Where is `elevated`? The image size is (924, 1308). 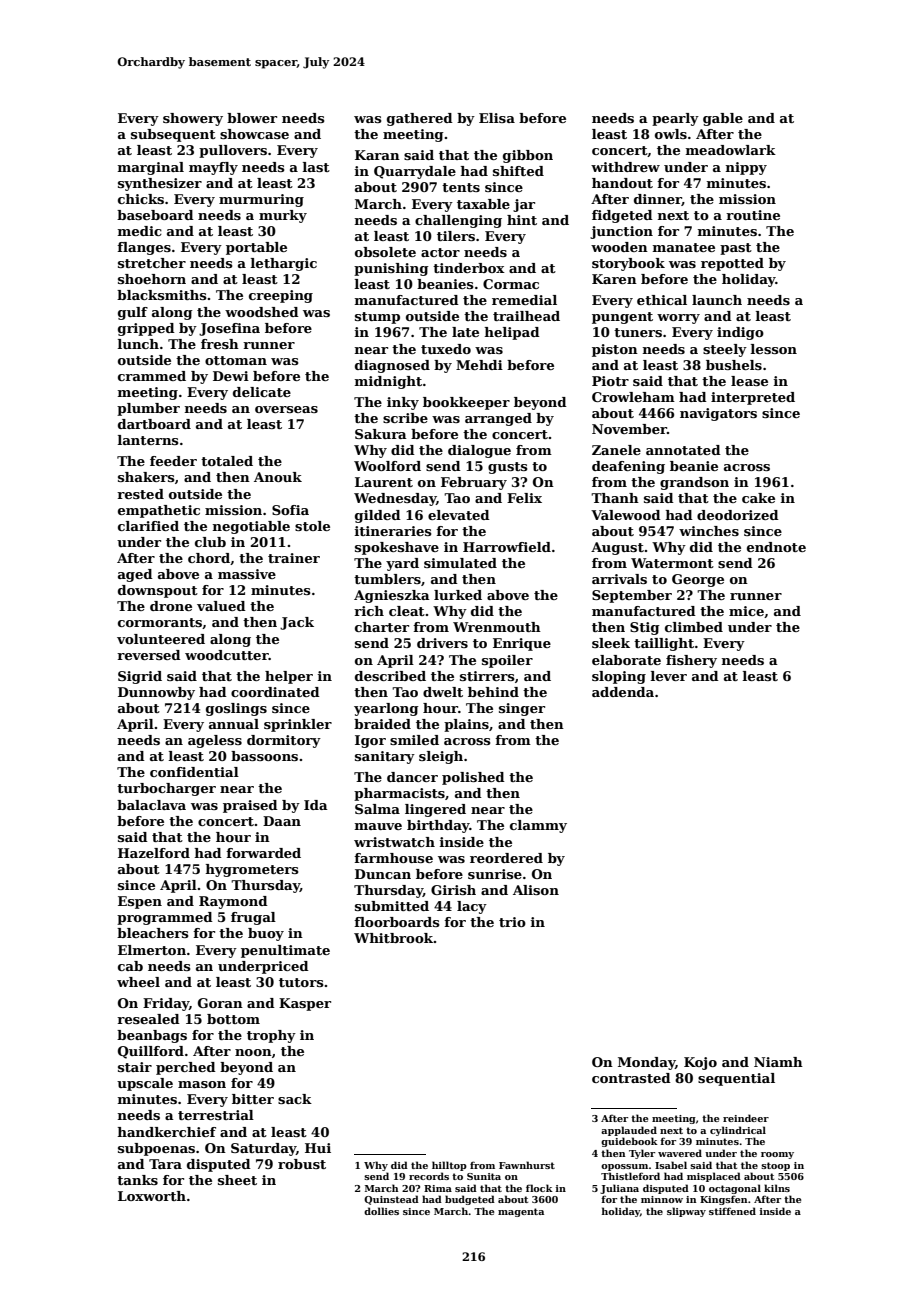 elevated is located at coordinates (459, 515).
